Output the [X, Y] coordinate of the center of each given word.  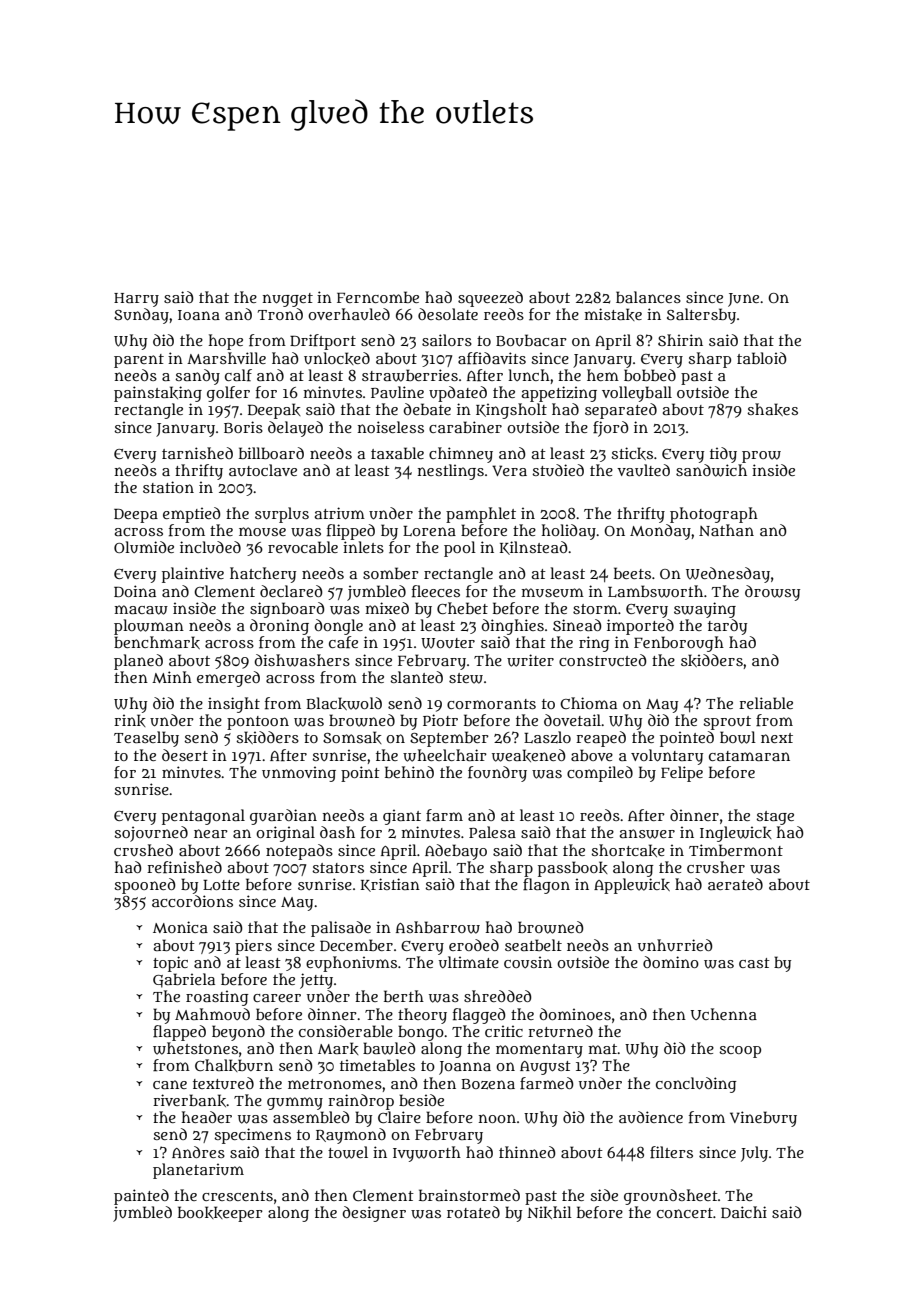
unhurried [675, 945]
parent [139, 361]
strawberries [410, 375]
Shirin [680, 340]
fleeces [436, 591]
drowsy [772, 593]
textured [223, 1083]
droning [279, 627]
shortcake [628, 850]
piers [253, 947]
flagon [546, 886]
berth [404, 996]
